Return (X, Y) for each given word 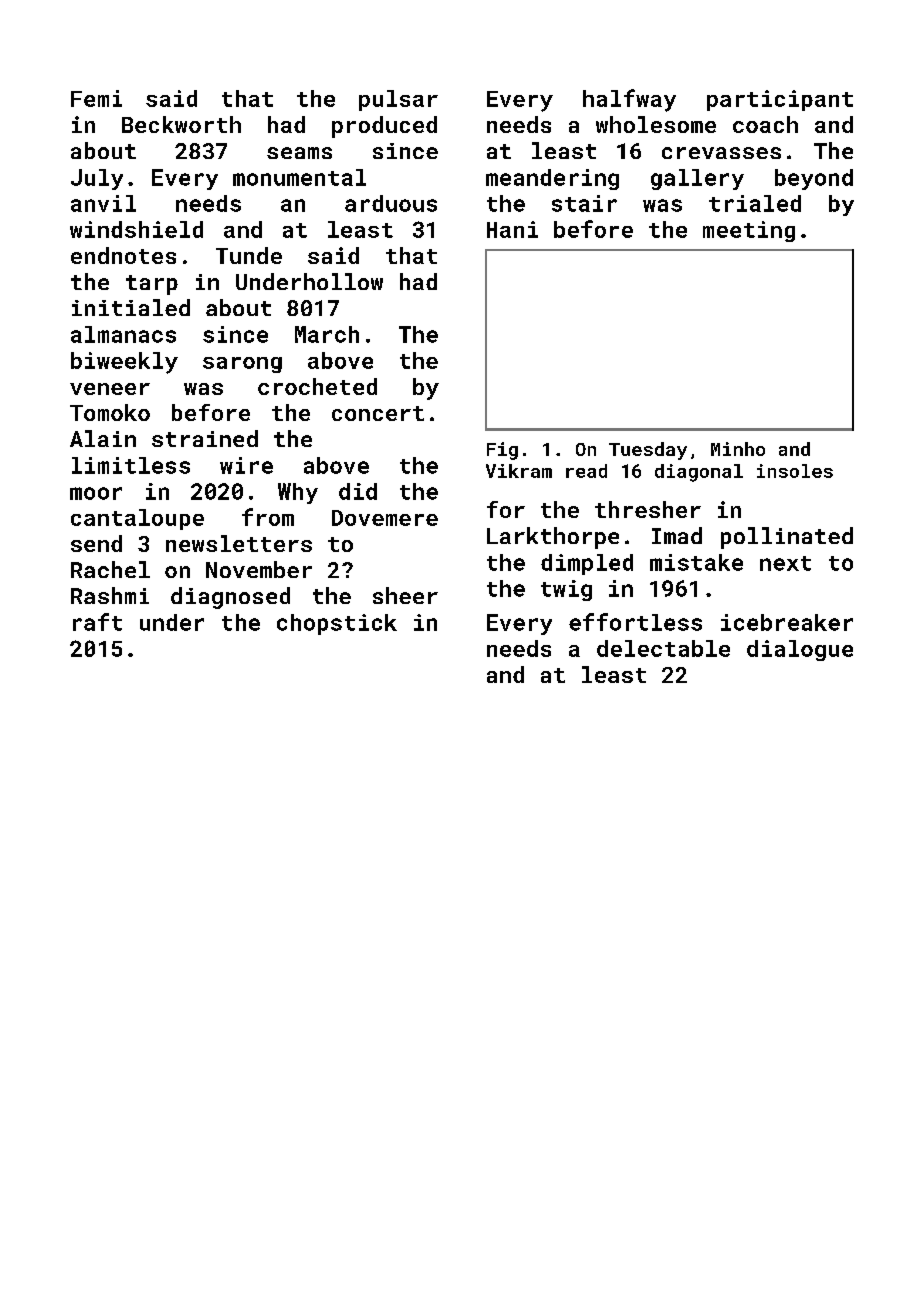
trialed (755, 203)
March (327, 334)
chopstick (337, 624)
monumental (299, 177)
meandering (552, 179)
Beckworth (181, 124)
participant (780, 100)
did (358, 491)
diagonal (699, 473)
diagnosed (230, 598)
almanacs (123, 334)
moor (96, 493)
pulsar (398, 100)
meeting (749, 231)
